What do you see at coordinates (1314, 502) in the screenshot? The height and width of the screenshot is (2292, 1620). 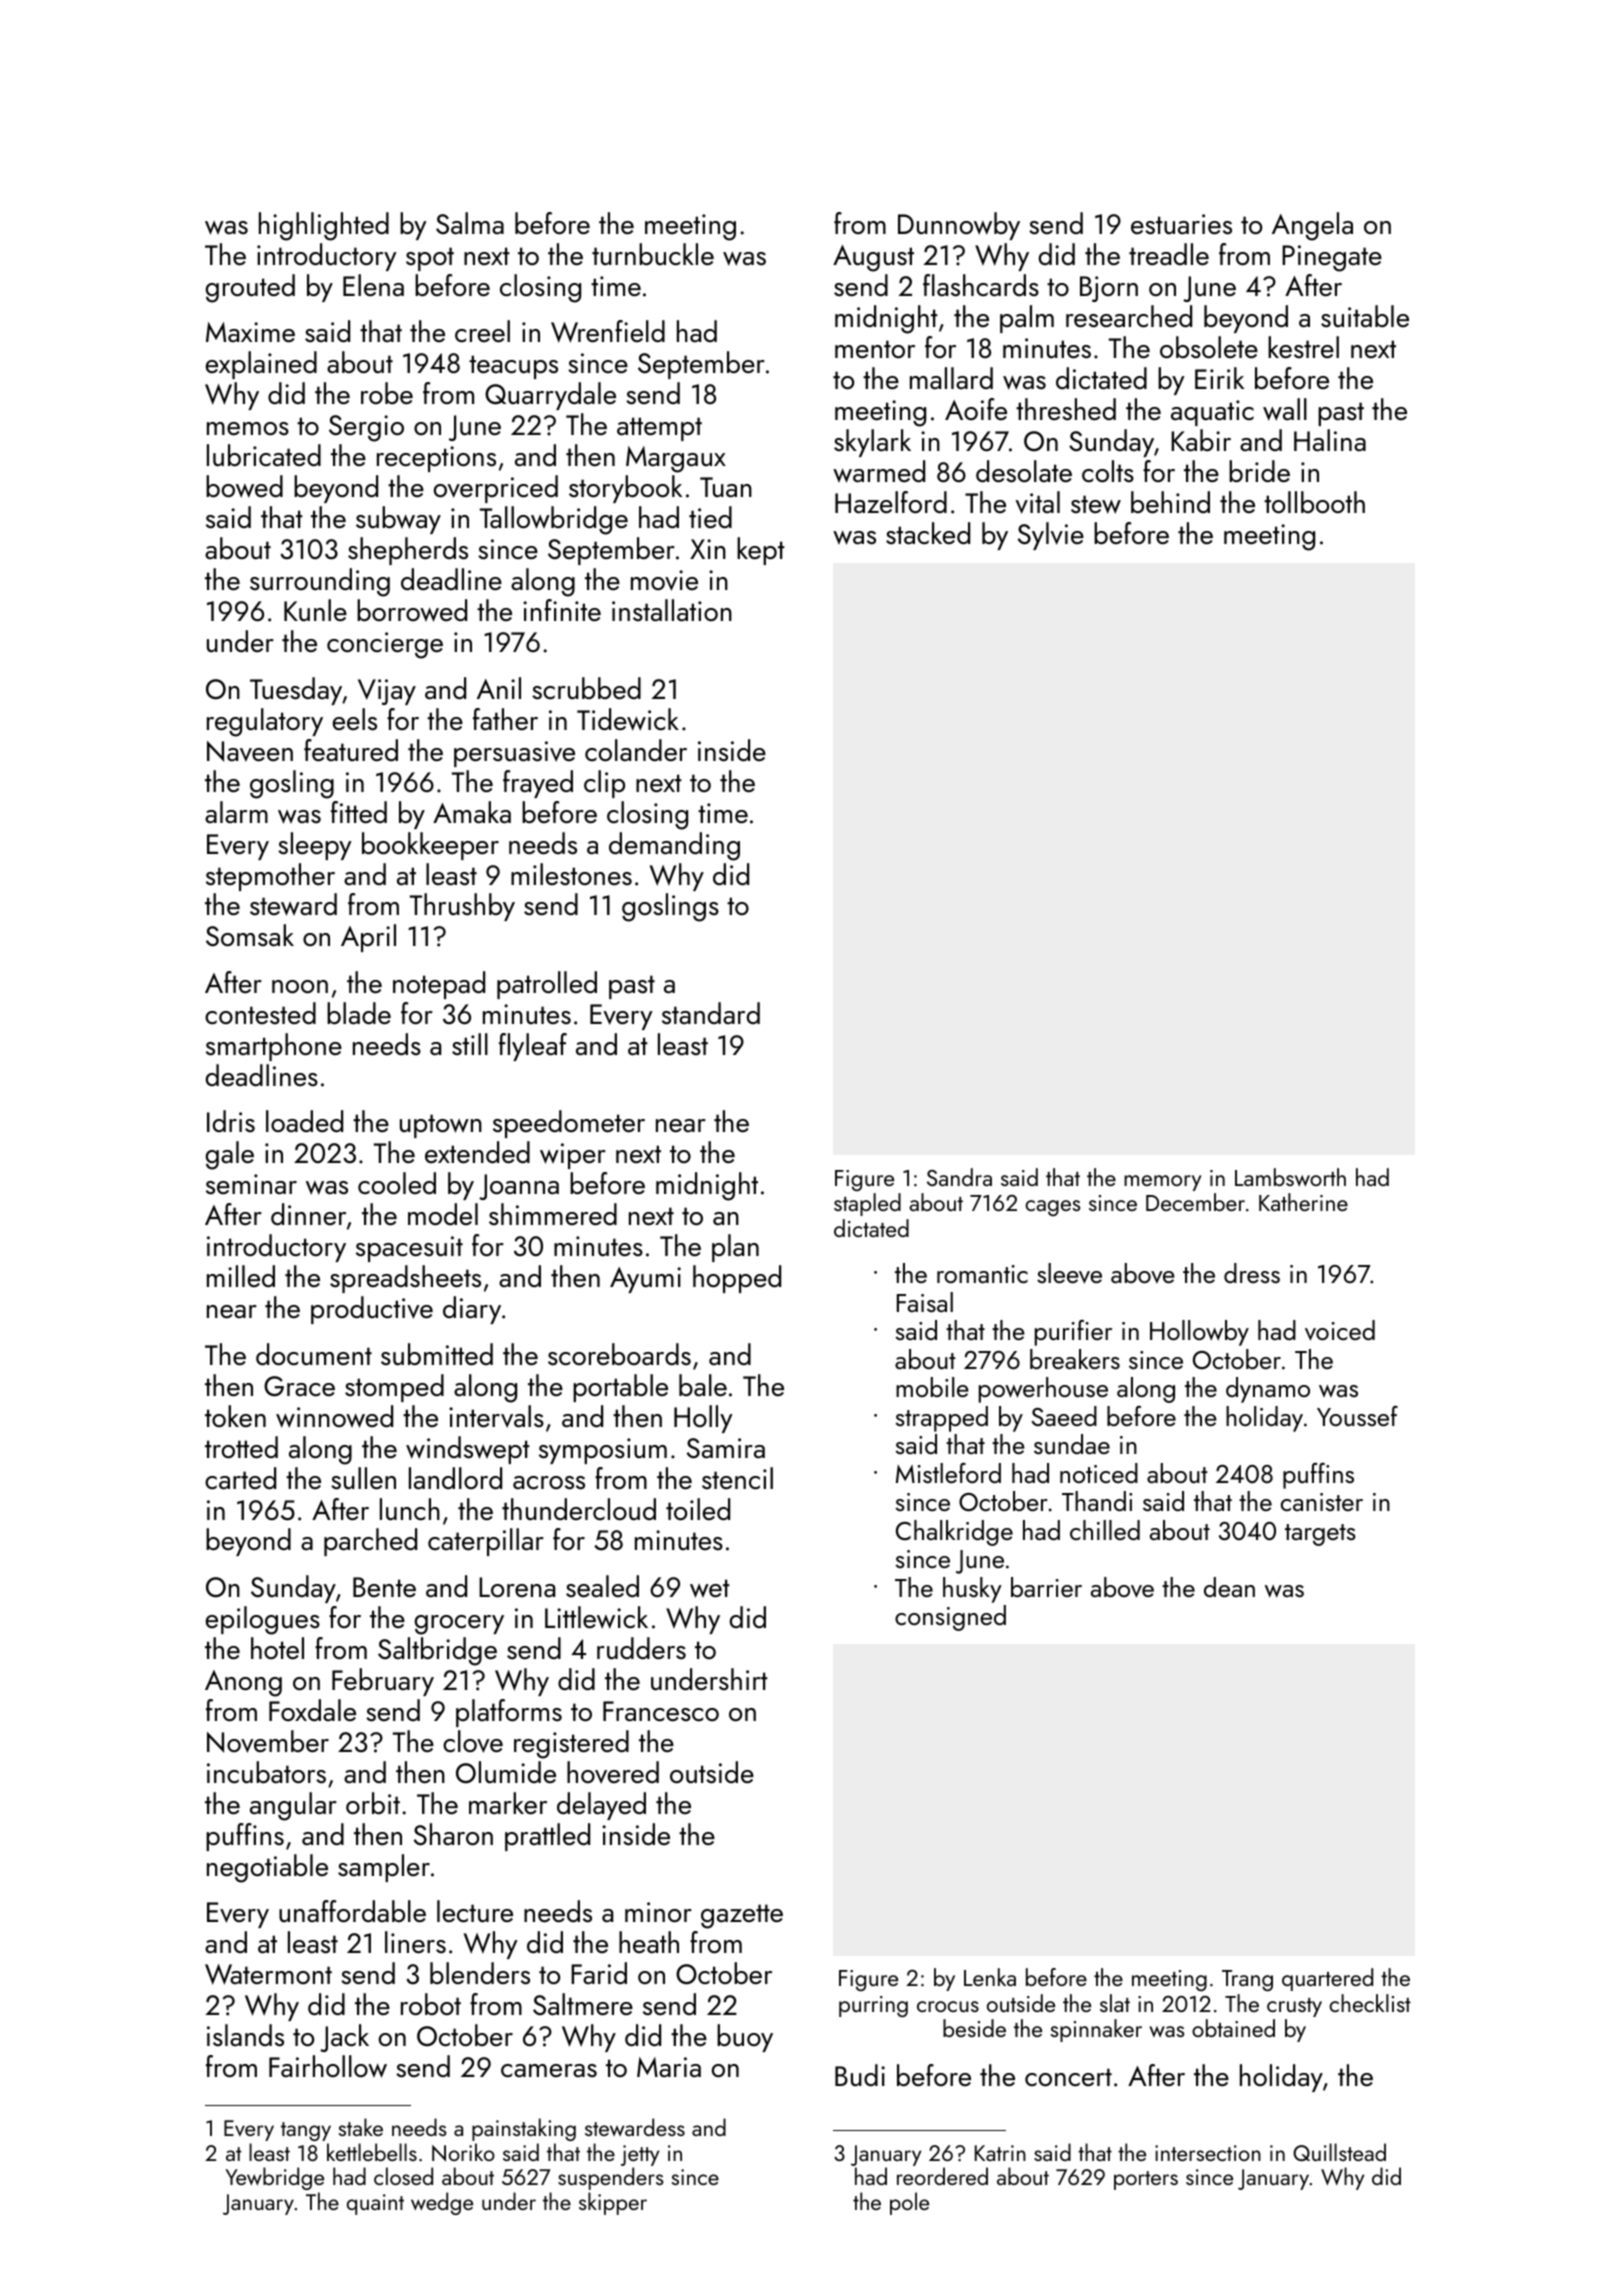 I see `tollbooth` at bounding box center [1314, 502].
